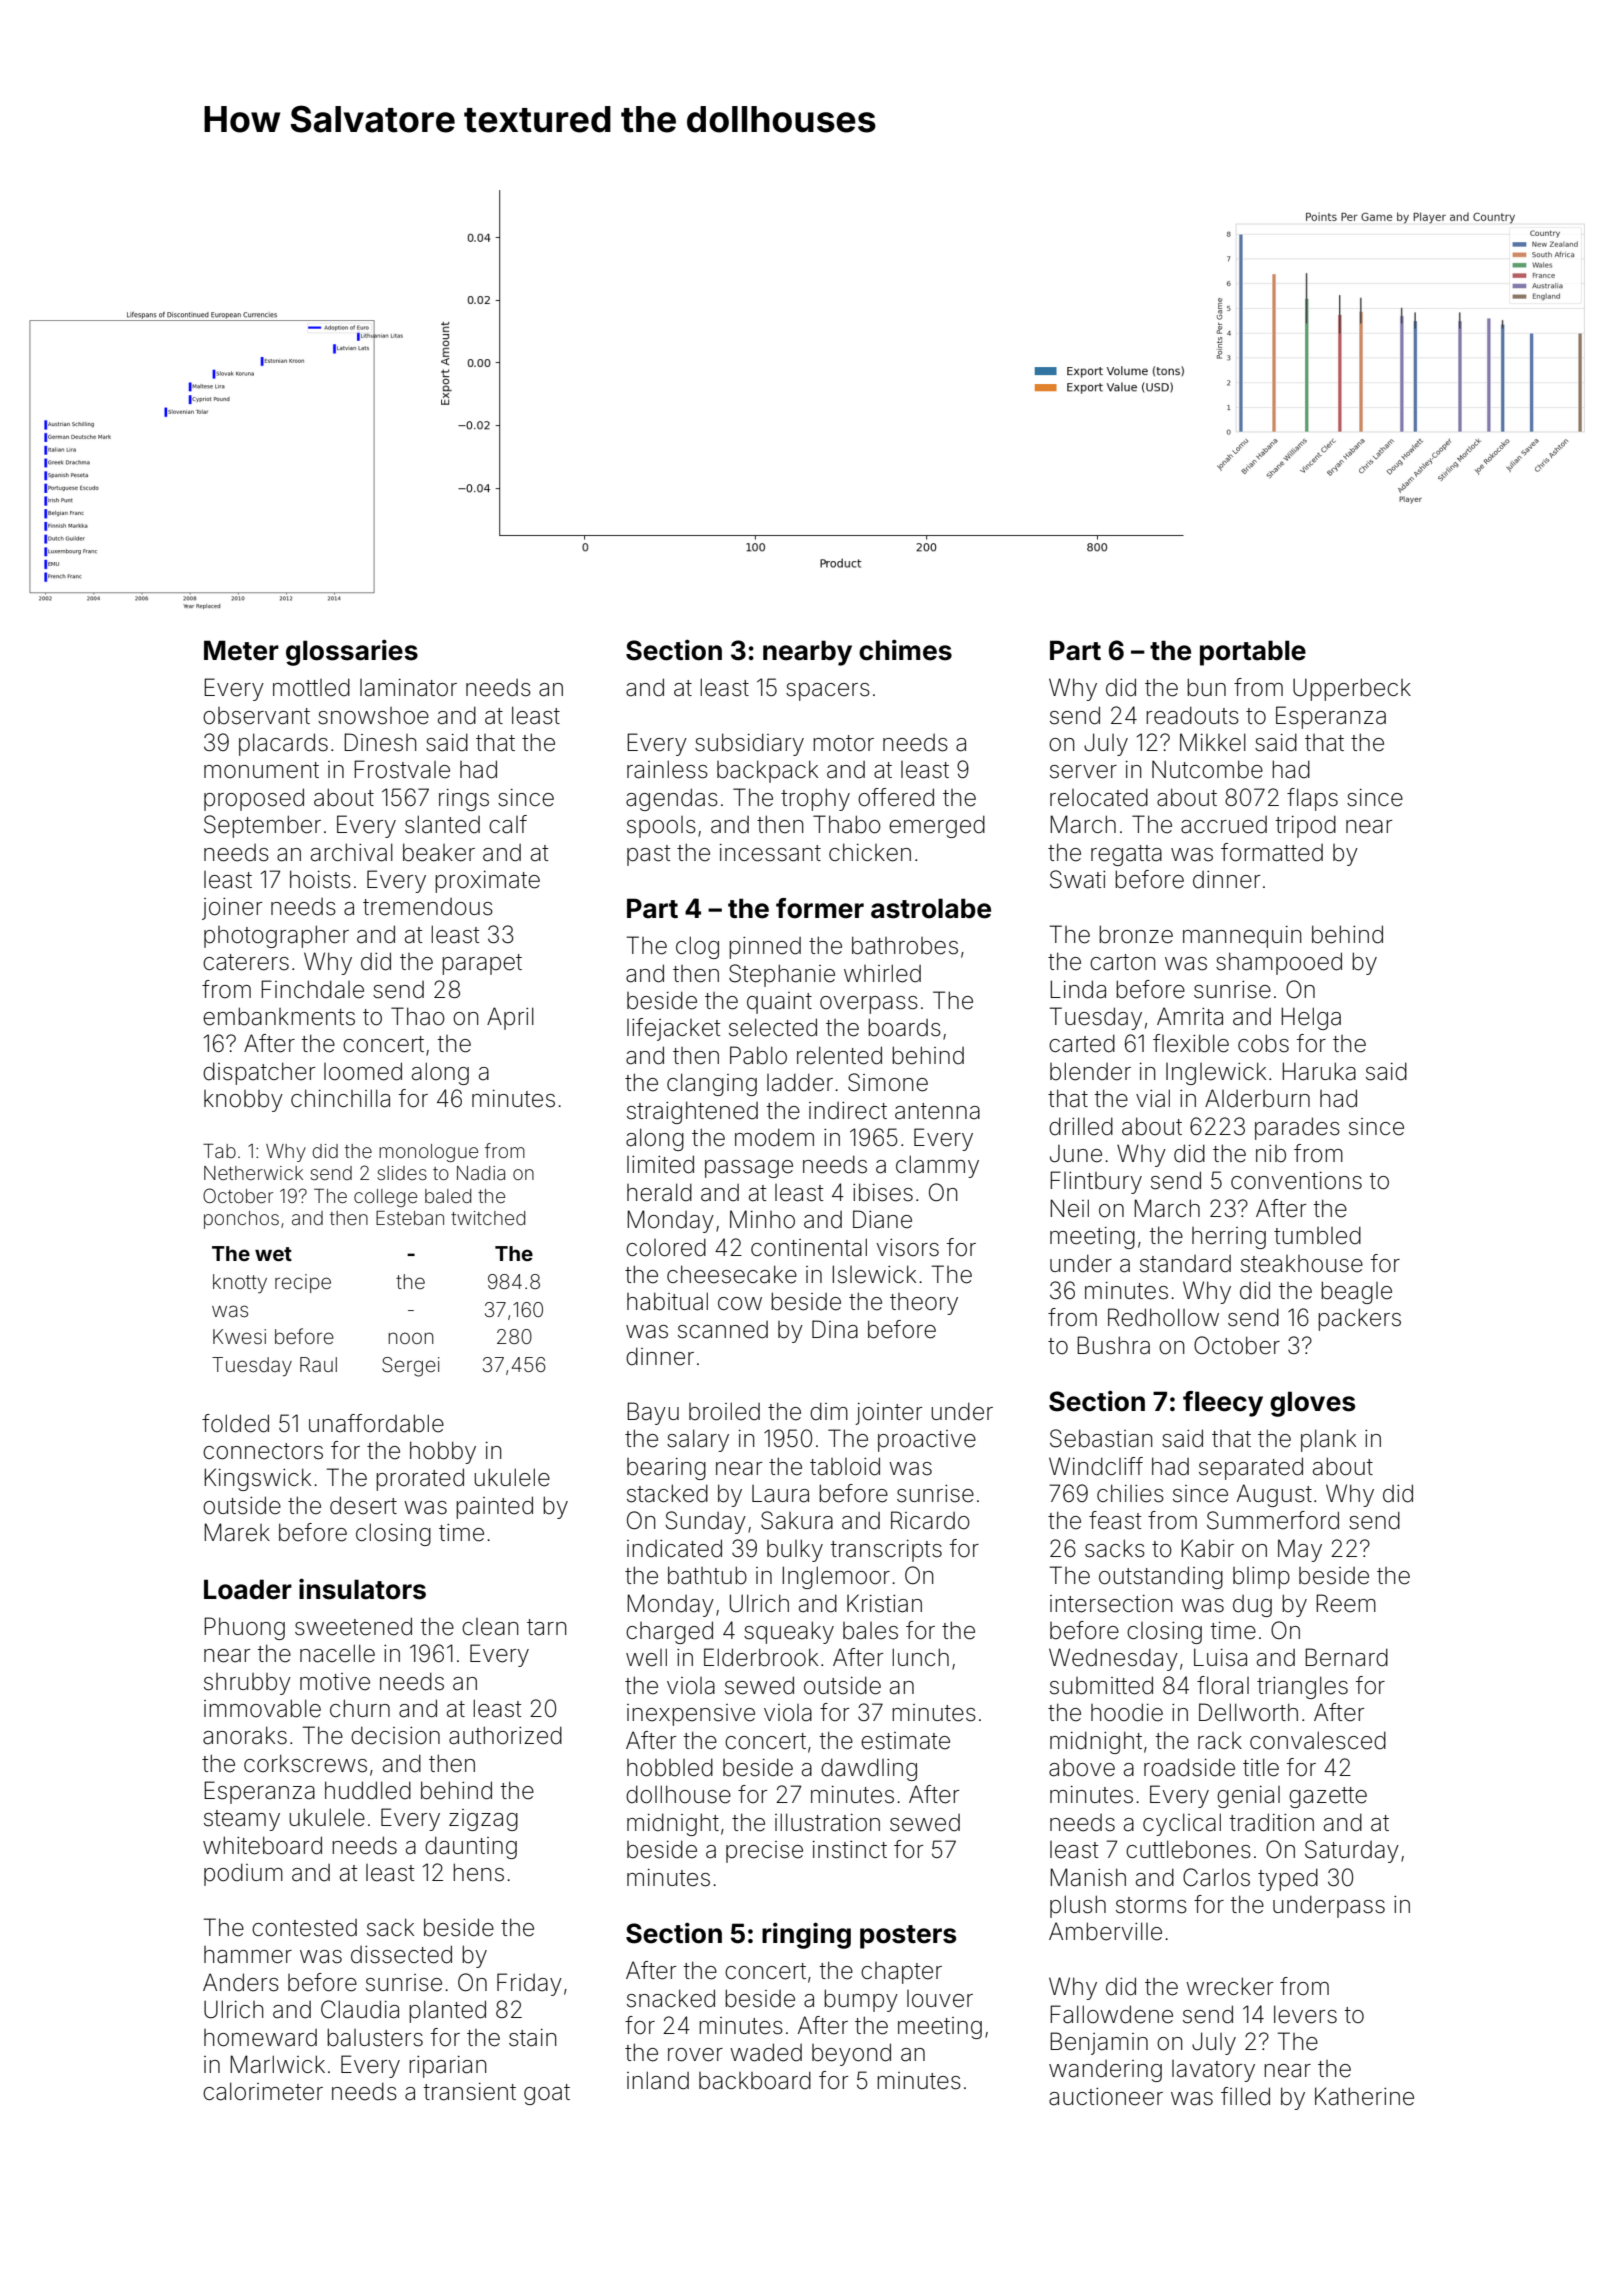 The width and height of the screenshot is (1620, 2292). What do you see at coordinates (755, 2080) in the screenshot?
I see `backboard` at bounding box center [755, 2080].
